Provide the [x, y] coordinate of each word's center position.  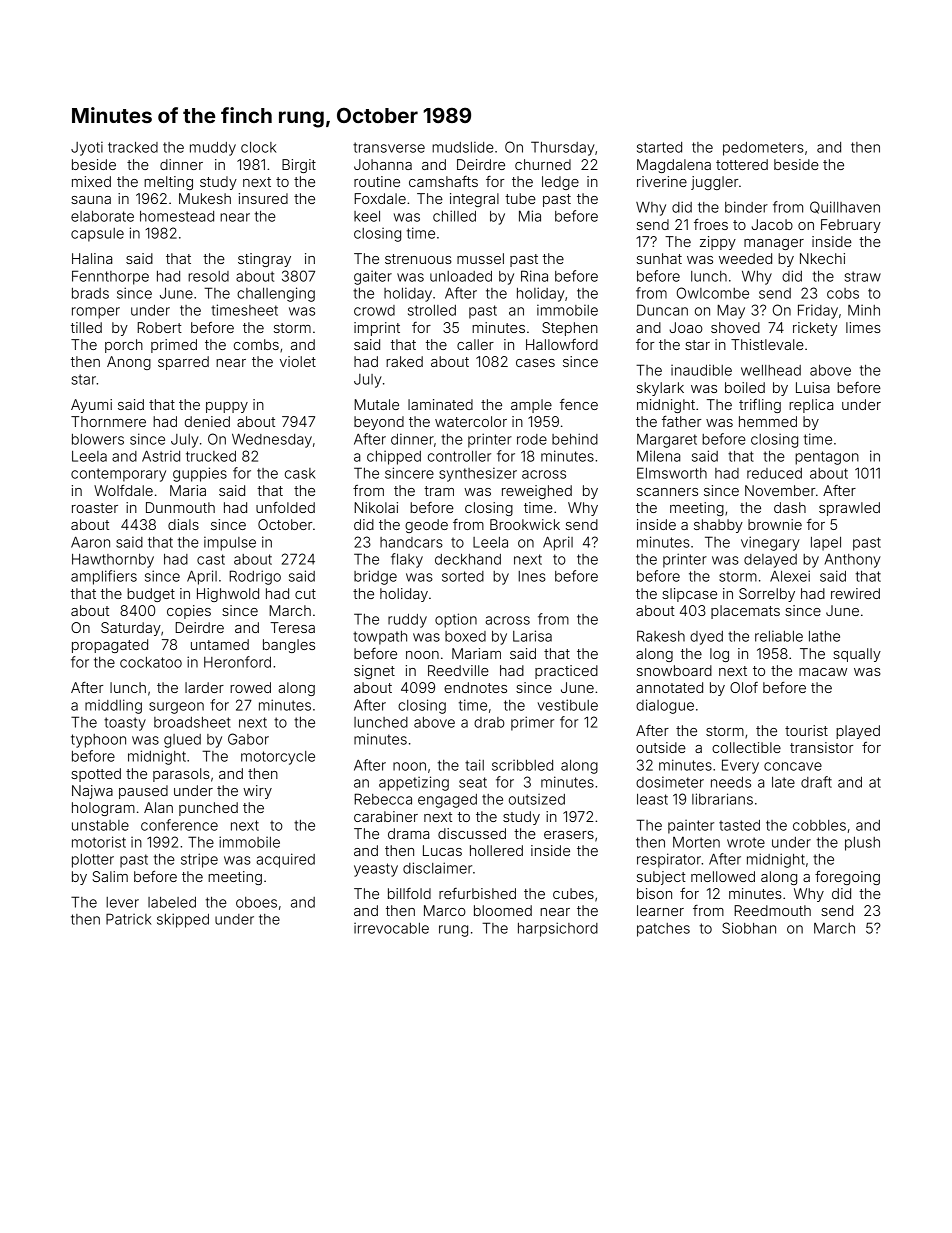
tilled [86, 327]
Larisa [532, 636]
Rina [534, 276]
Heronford [237, 662]
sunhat [659, 258]
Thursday [563, 148]
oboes [256, 902]
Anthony [852, 561]
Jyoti [87, 148]
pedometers [763, 149]
